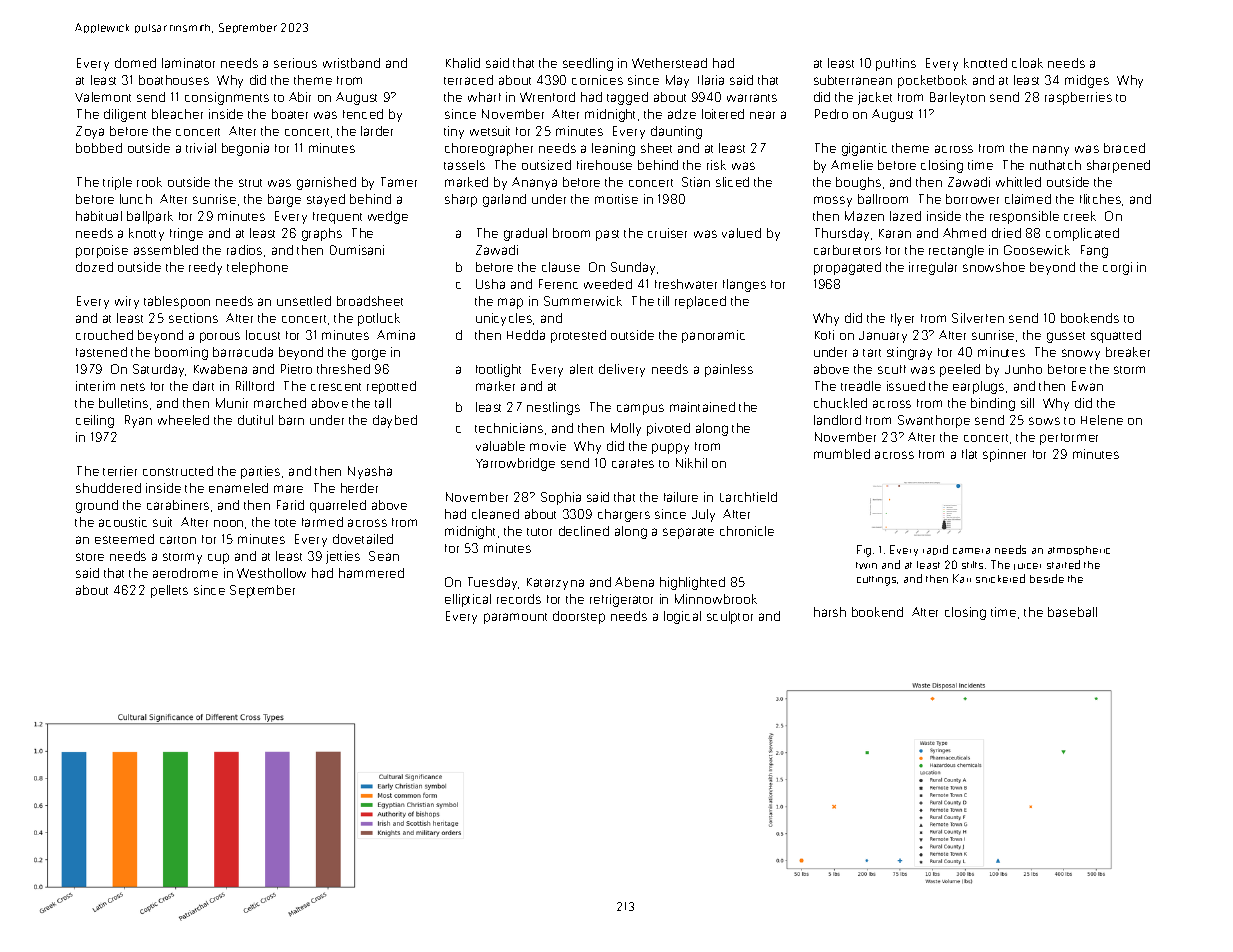 The image size is (1233, 952). I want to click on locust, so click(263, 335).
